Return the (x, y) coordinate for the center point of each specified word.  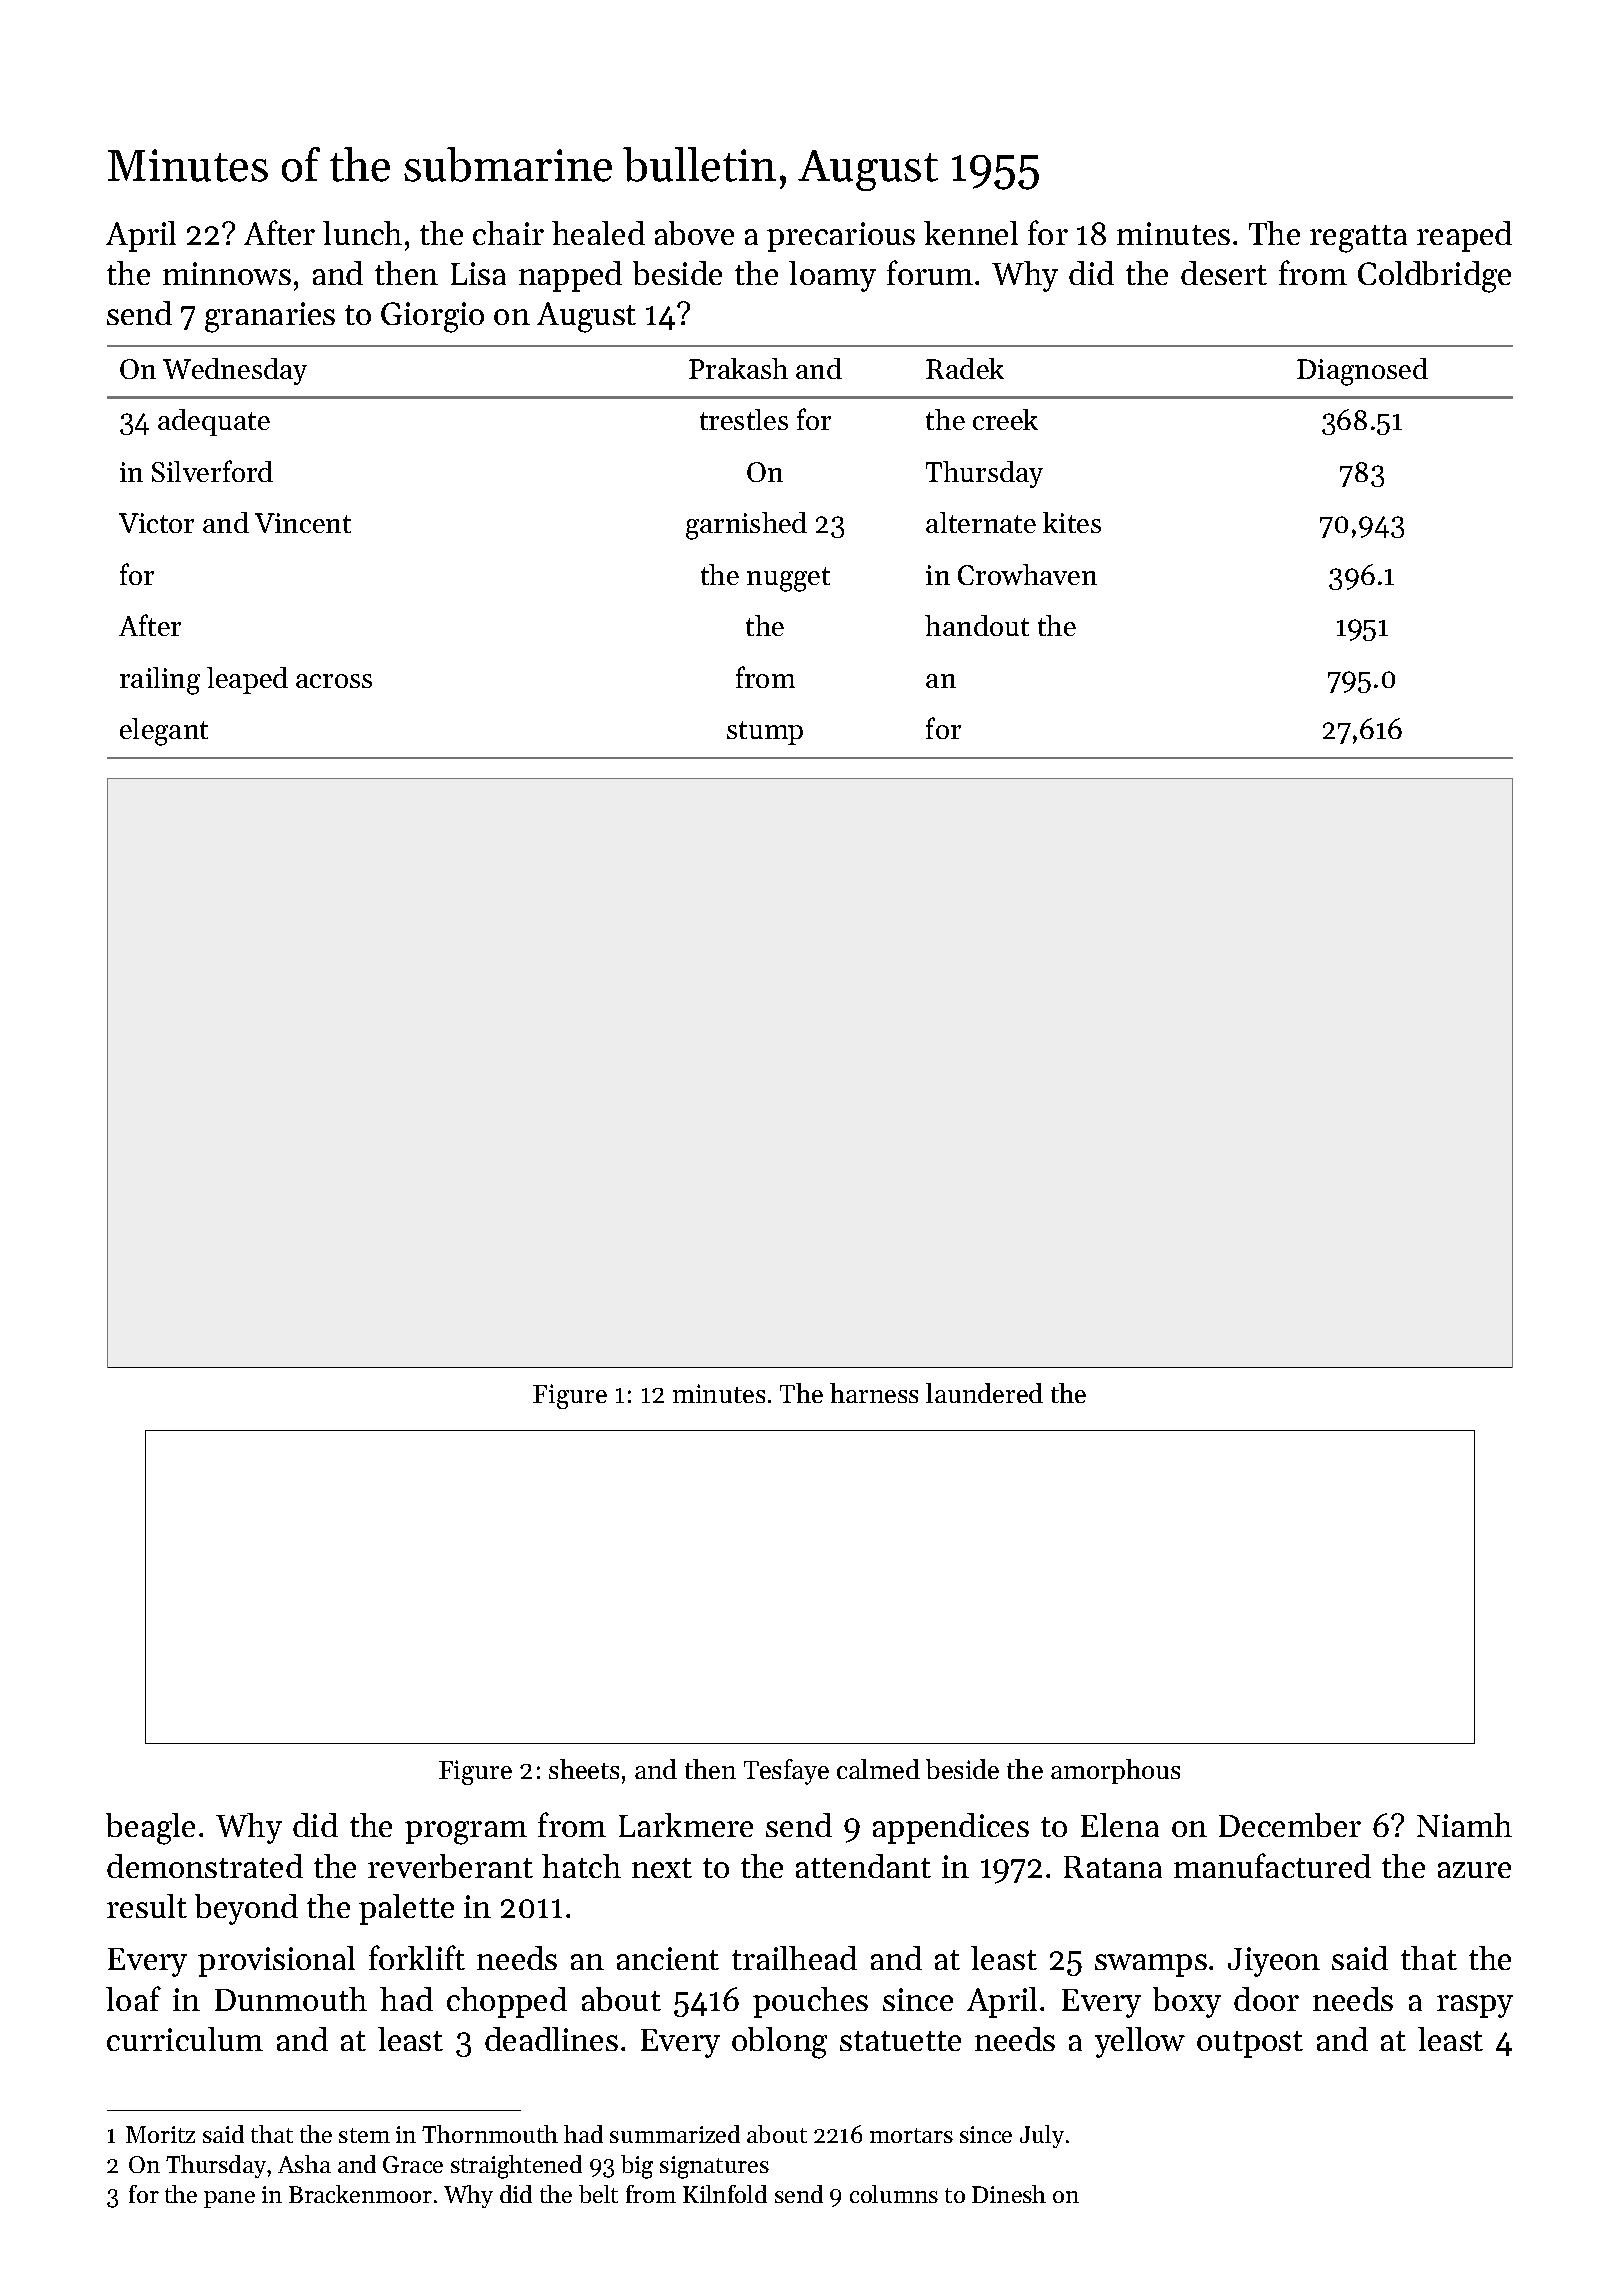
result (147, 1906)
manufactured (1272, 1865)
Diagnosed (1362, 372)
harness (874, 1393)
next (662, 1868)
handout (977, 625)
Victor (156, 523)
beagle (150, 1829)
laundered (984, 1393)
